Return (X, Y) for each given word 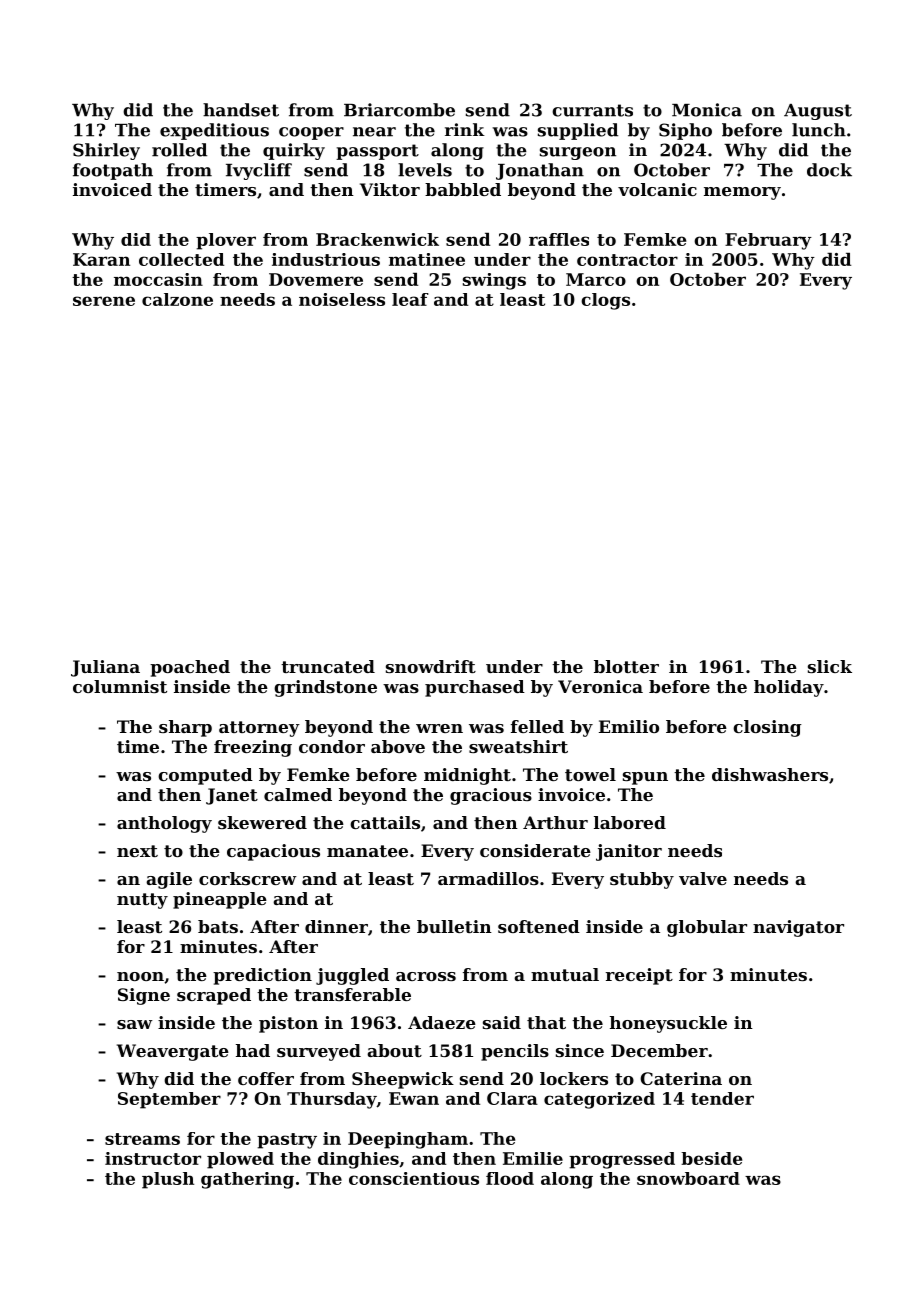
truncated (328, 666)
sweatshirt (518, 746)
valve (703, 878)
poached (190, 668)
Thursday (332, 1100)
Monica (707, 110)
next (137, 851)
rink (465, 129)
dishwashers (770, 774)
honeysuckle (668, 1024)
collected (181, 259)
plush (168, 1180)
